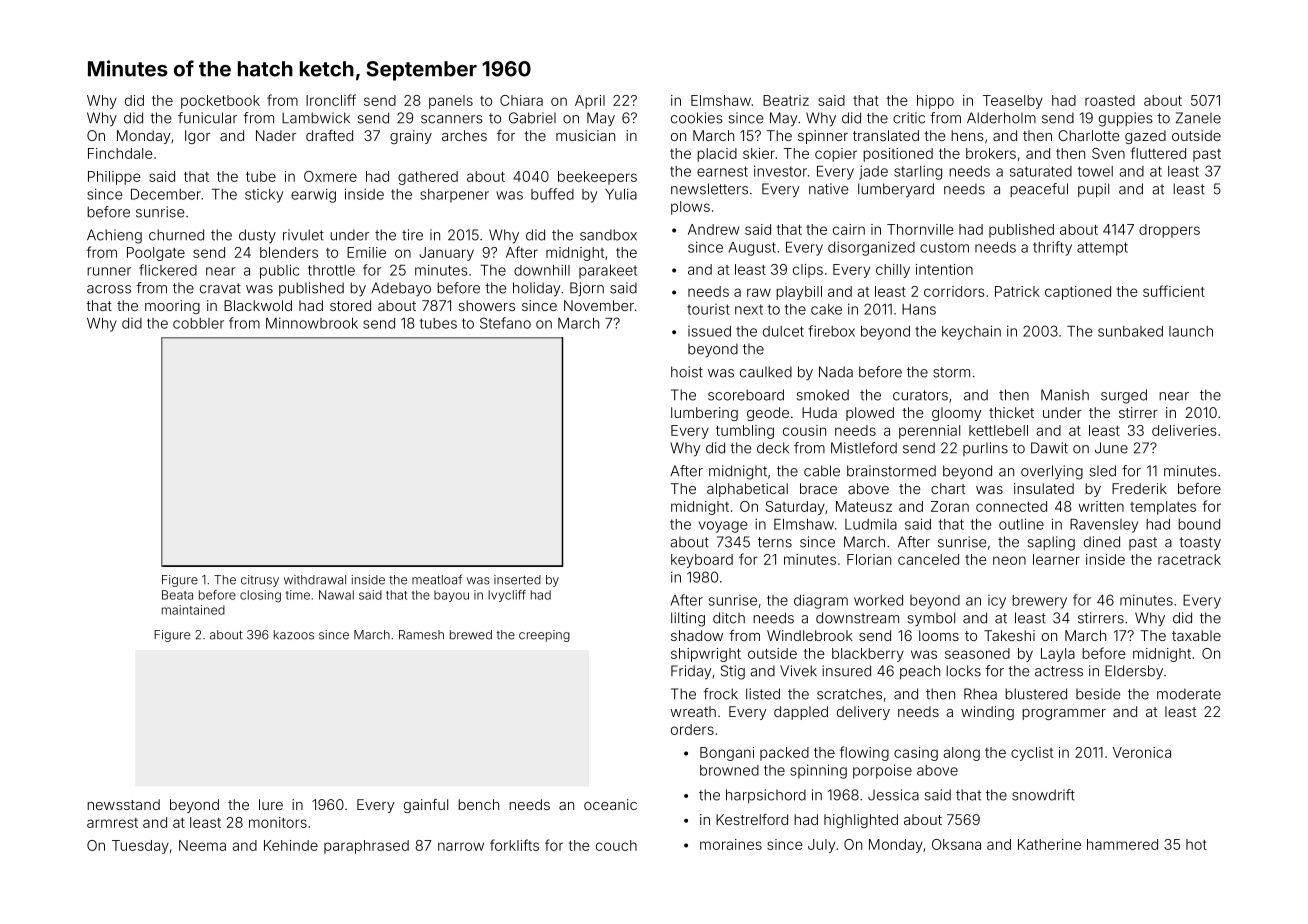 This document has width=1308, height=924. What do you see at coordinates (312, 323) in the document?
I see `Minnowbrook` at bounding box center [312, 323].
